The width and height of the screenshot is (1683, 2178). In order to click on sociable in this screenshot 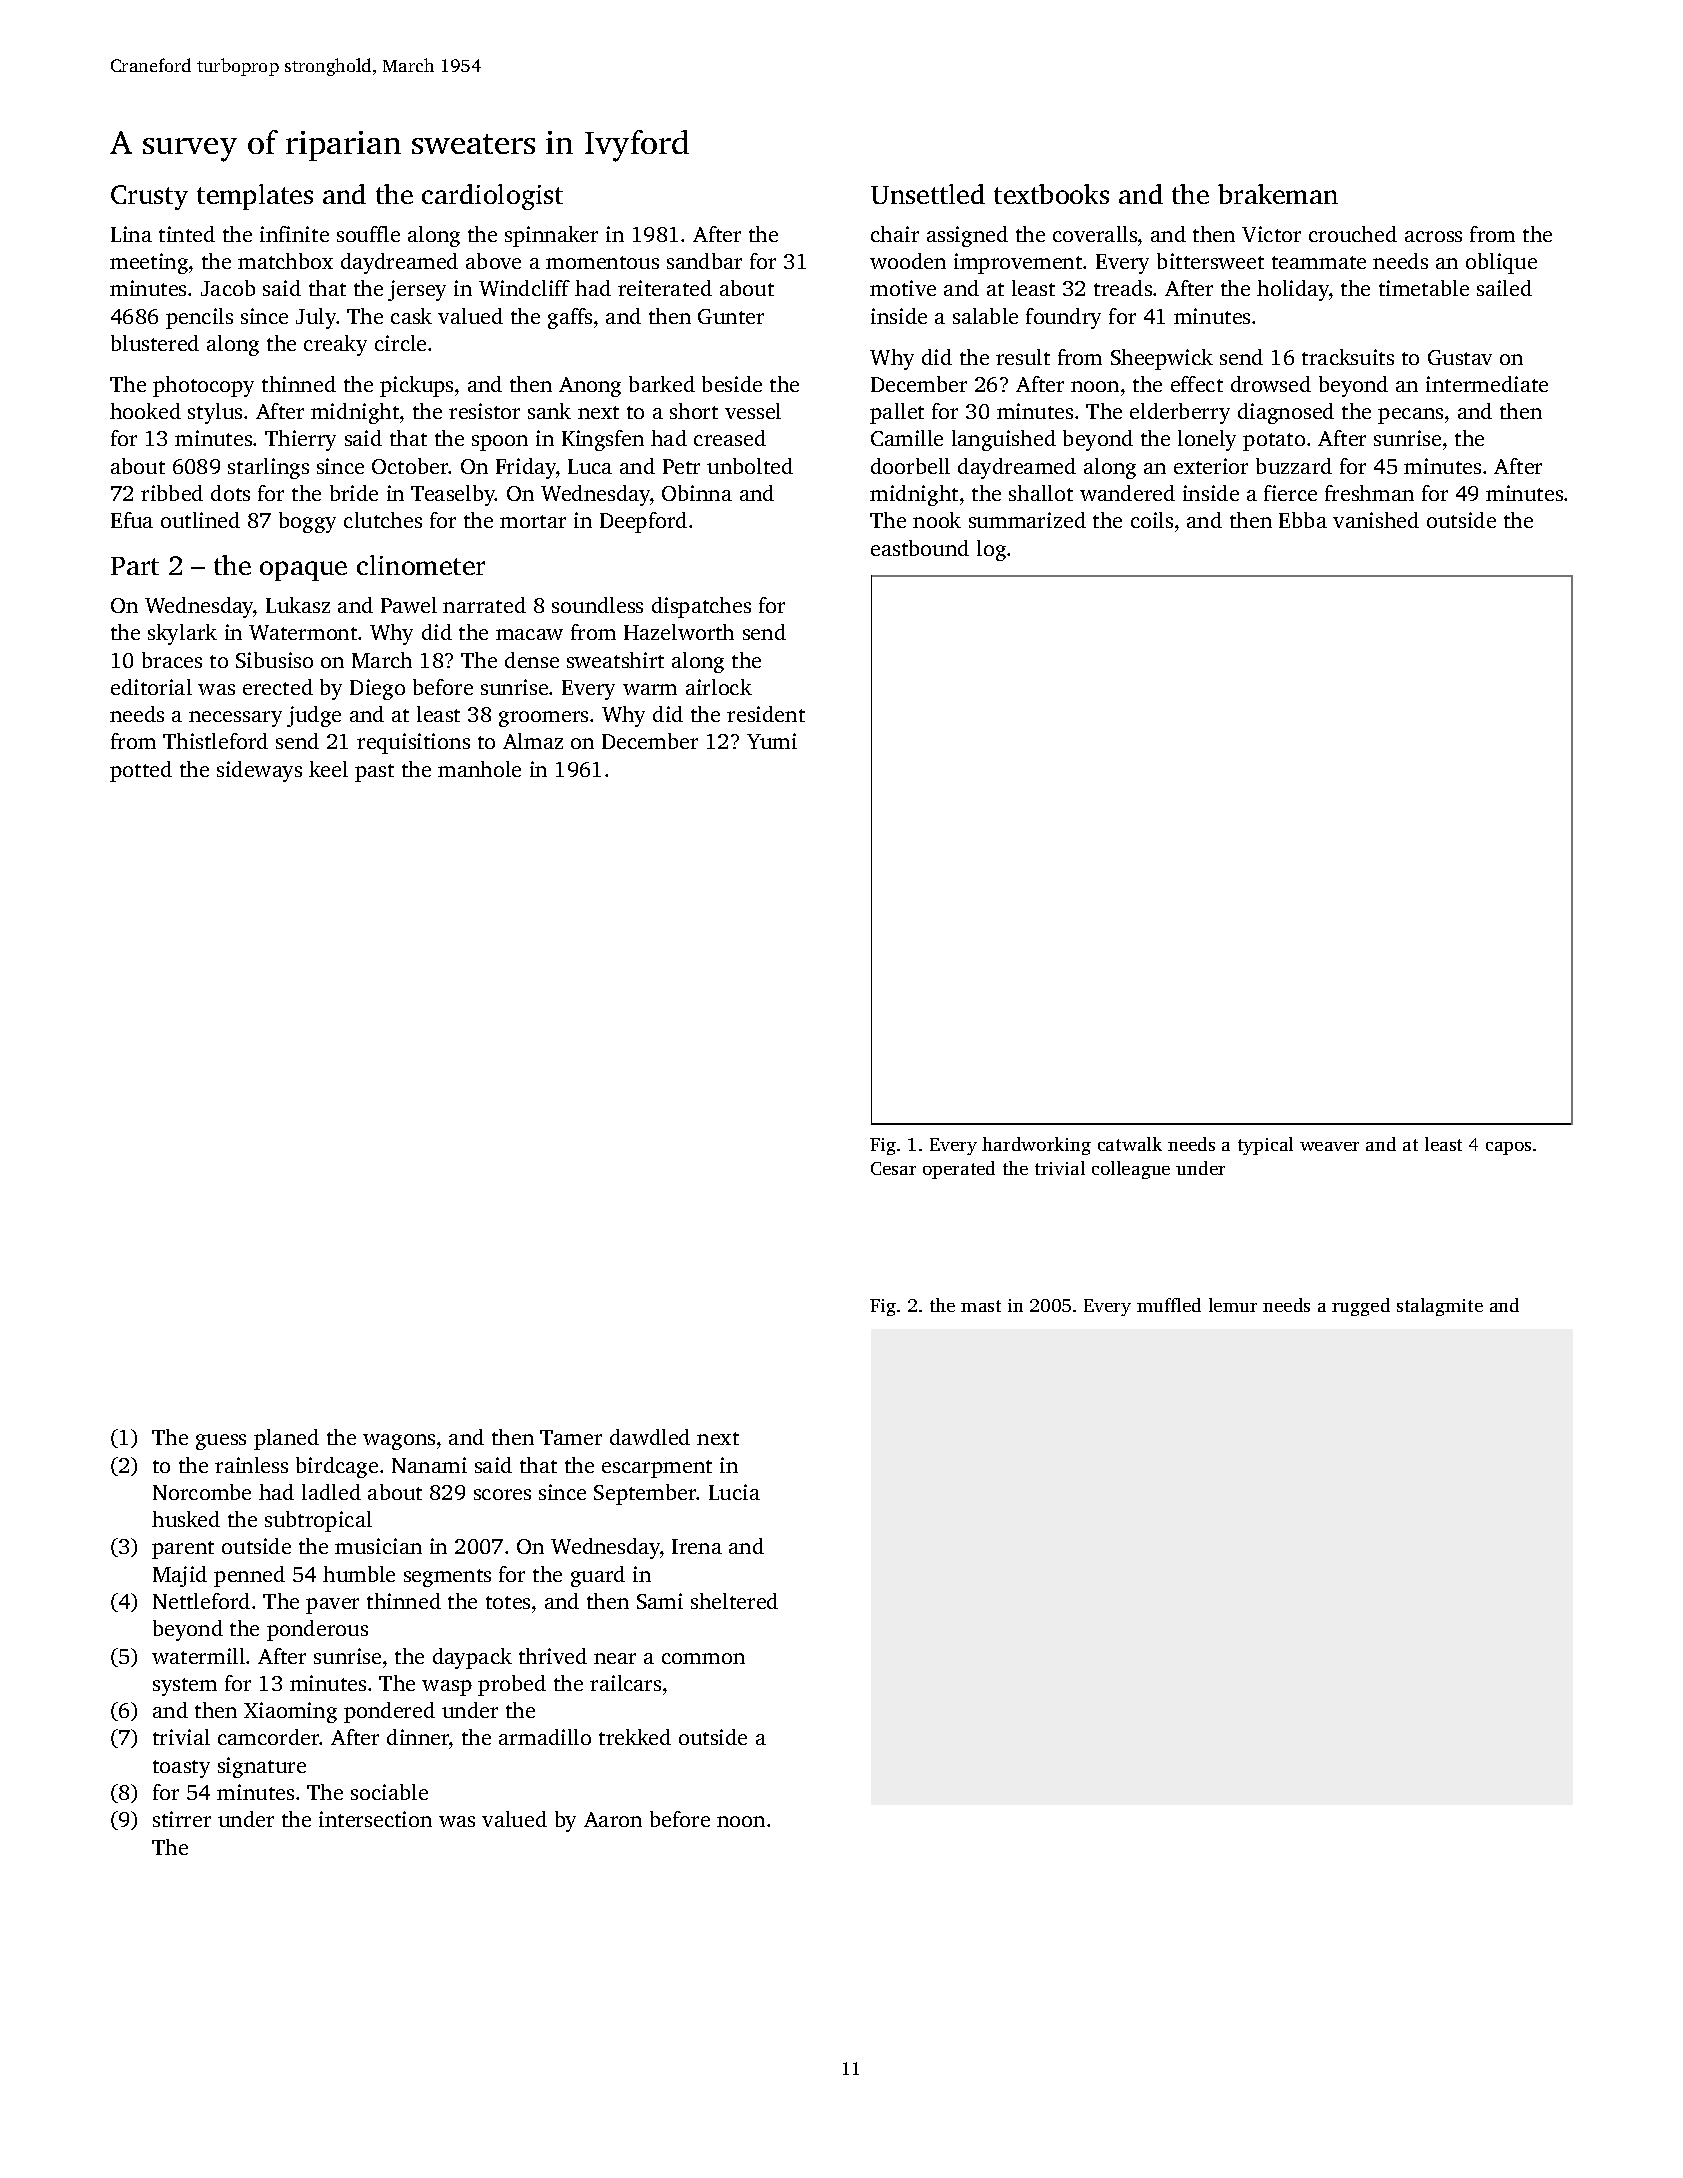, I will do `click(389, 1792)`.
